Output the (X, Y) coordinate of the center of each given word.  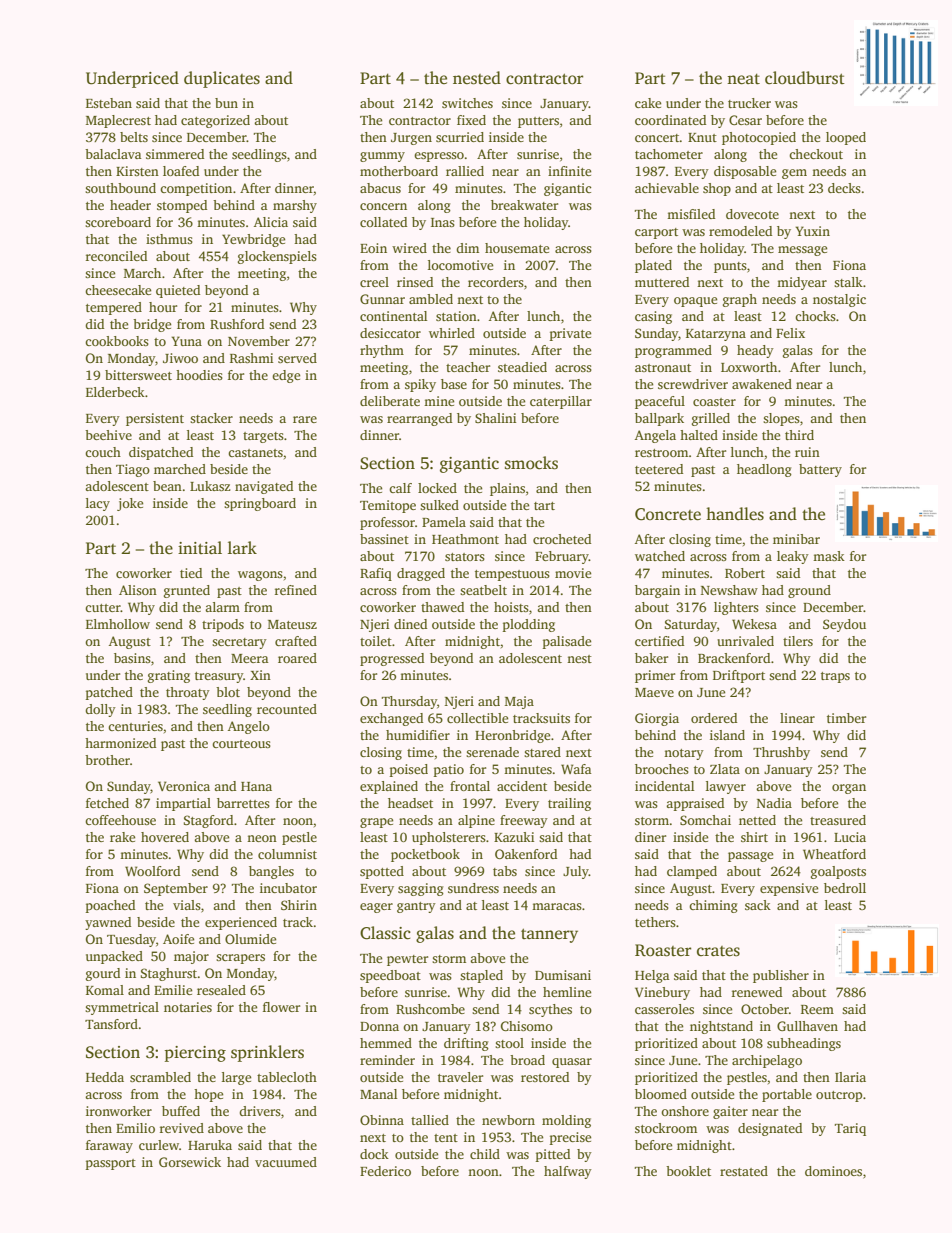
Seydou (844, 625)
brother (107, 760)
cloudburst (805, 78)
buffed (181, 1111)
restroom (662, 453)
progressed (392, 659)
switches (467, 103)
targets (263, 437)
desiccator (390, 333)
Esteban (109, 103)
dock (374, 1154)
